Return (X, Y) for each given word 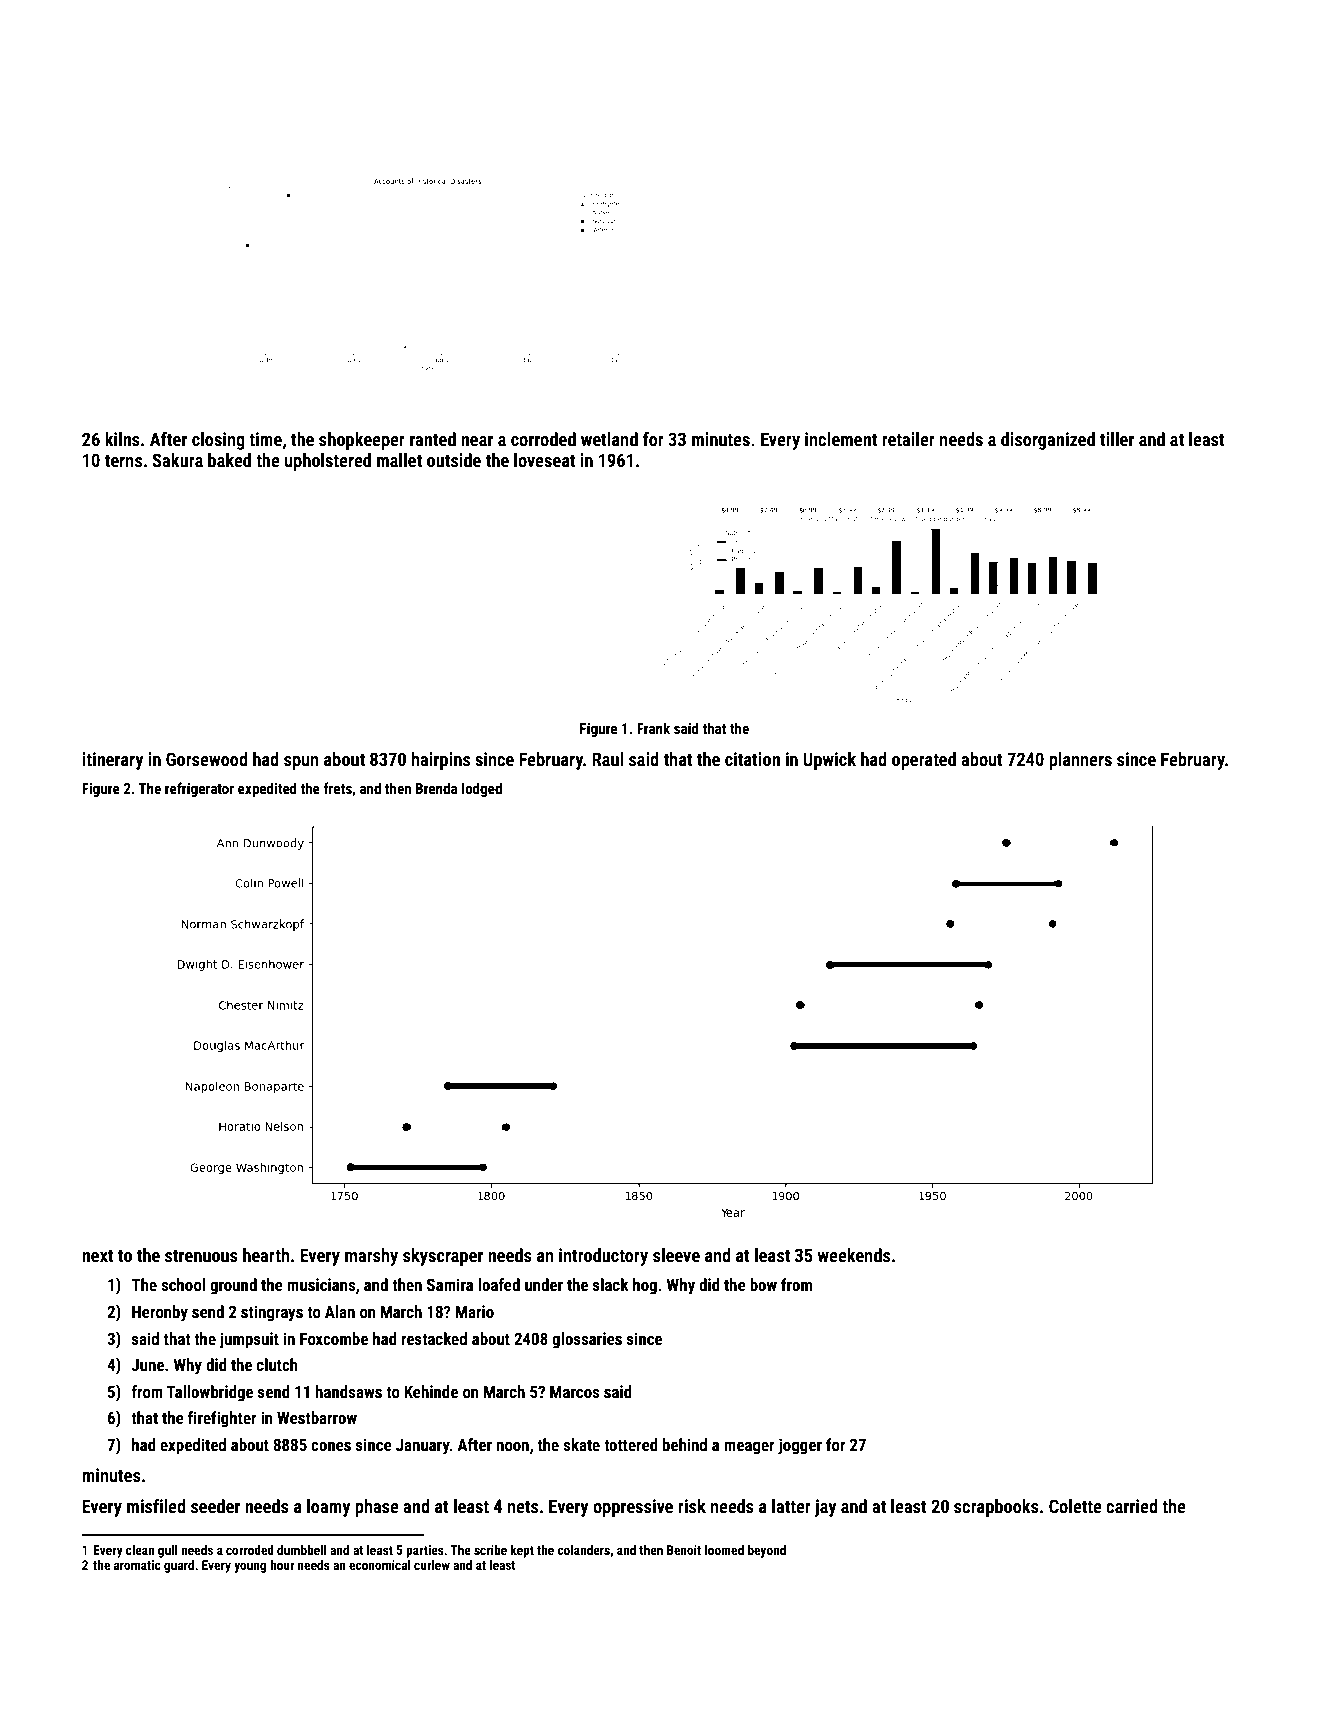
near (477, 441)
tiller (1117, 439)
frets (338, 788)
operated (924, 761)
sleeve (676, 1255)
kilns (122, 439)
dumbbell (302, 1550)
